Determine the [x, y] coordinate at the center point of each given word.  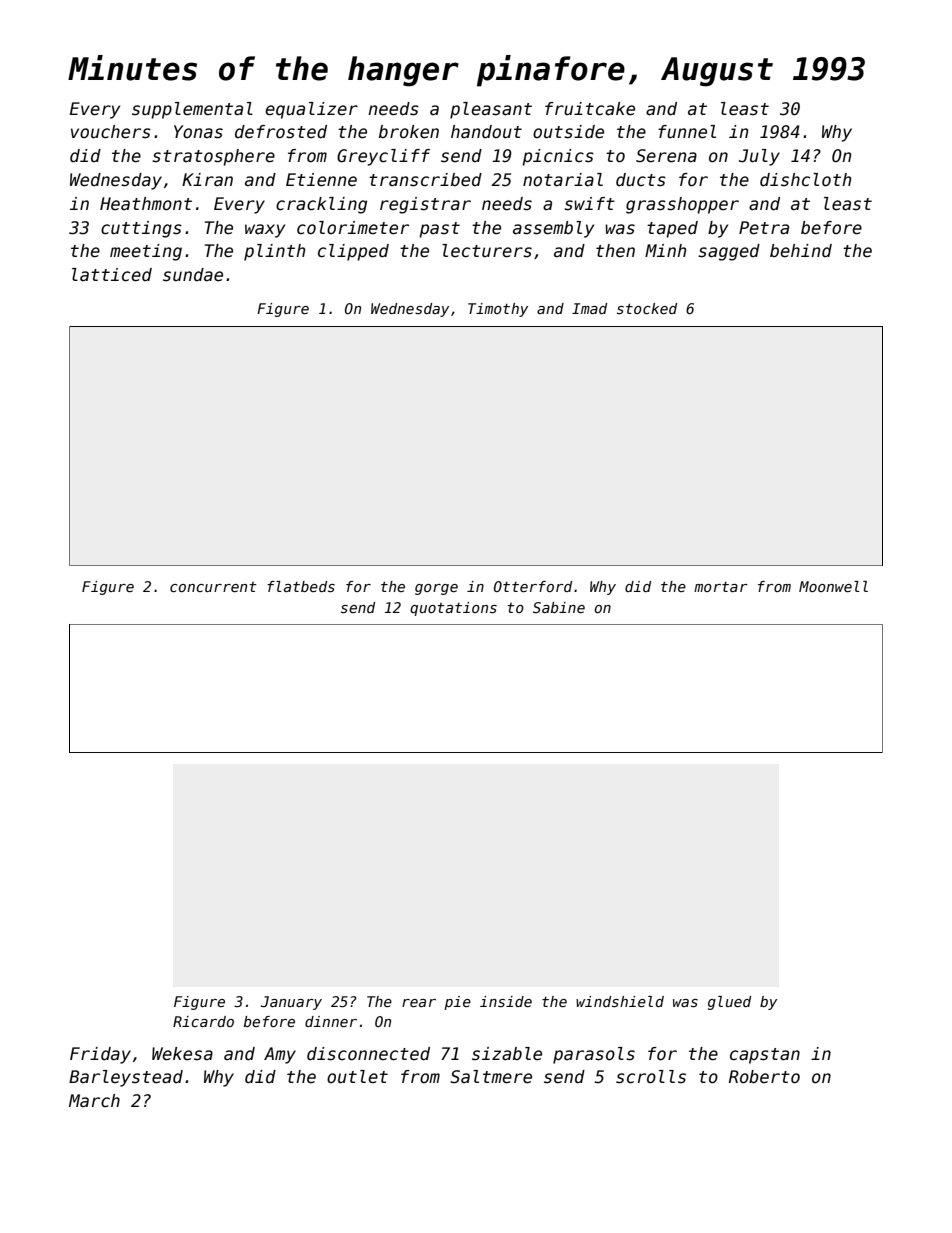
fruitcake [590, 109]
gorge [436, 589]
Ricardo [203, 1021]
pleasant [491, 110]
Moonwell [833, 586]
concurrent [213, 587]
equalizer [311, 110]
